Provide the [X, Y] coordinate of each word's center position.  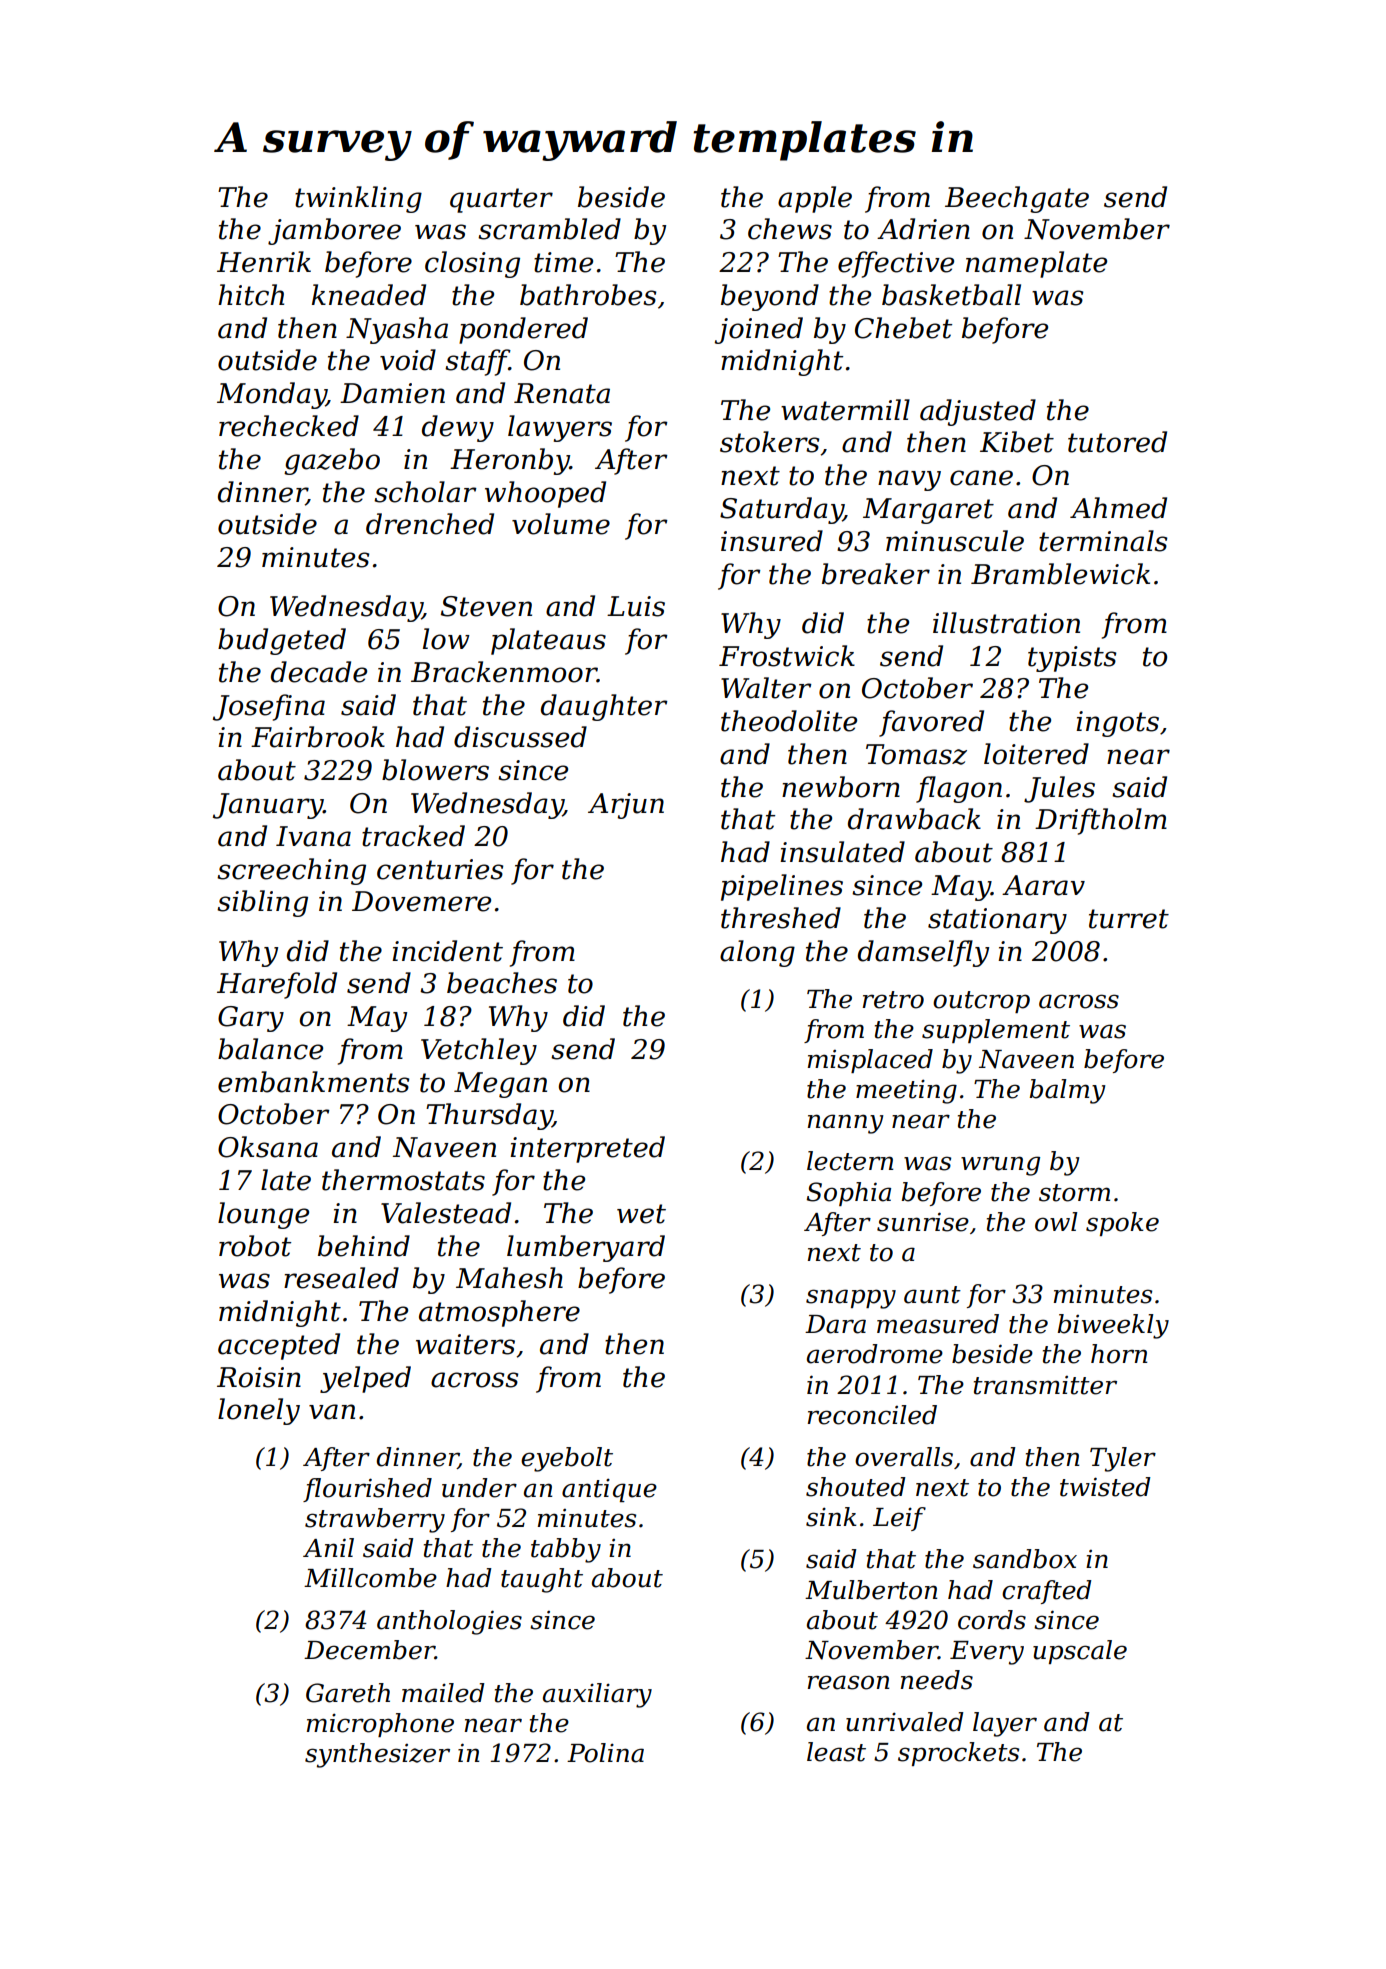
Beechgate [1017, 199]
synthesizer [377, 1755]
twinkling [358, 199]
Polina [605, 1753]
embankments [313, 1082]
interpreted [587, 1149]
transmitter [1045, 1385]
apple [815, 199]
